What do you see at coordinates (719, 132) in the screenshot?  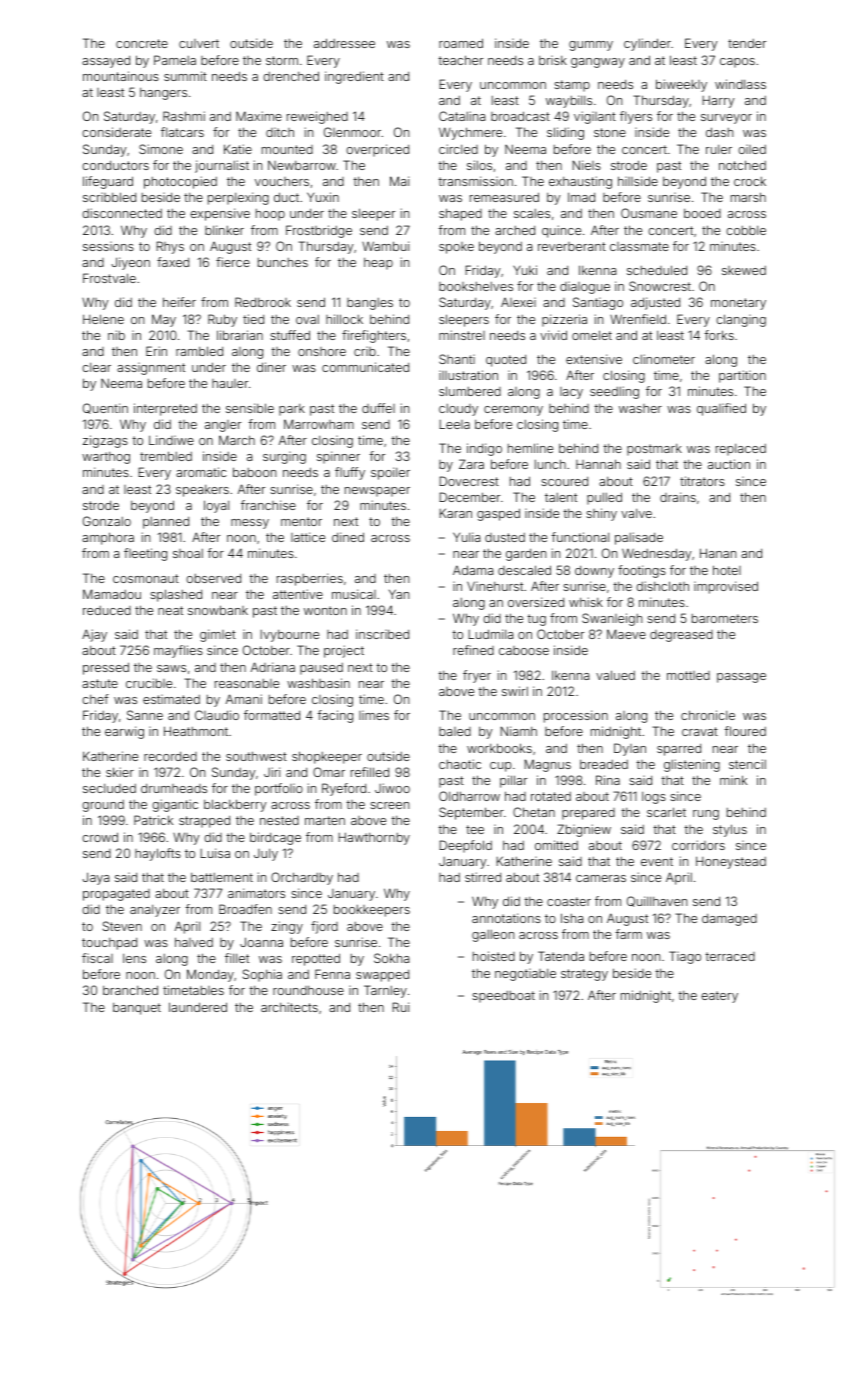 I see `dash` at bounding box center [719, 132].
